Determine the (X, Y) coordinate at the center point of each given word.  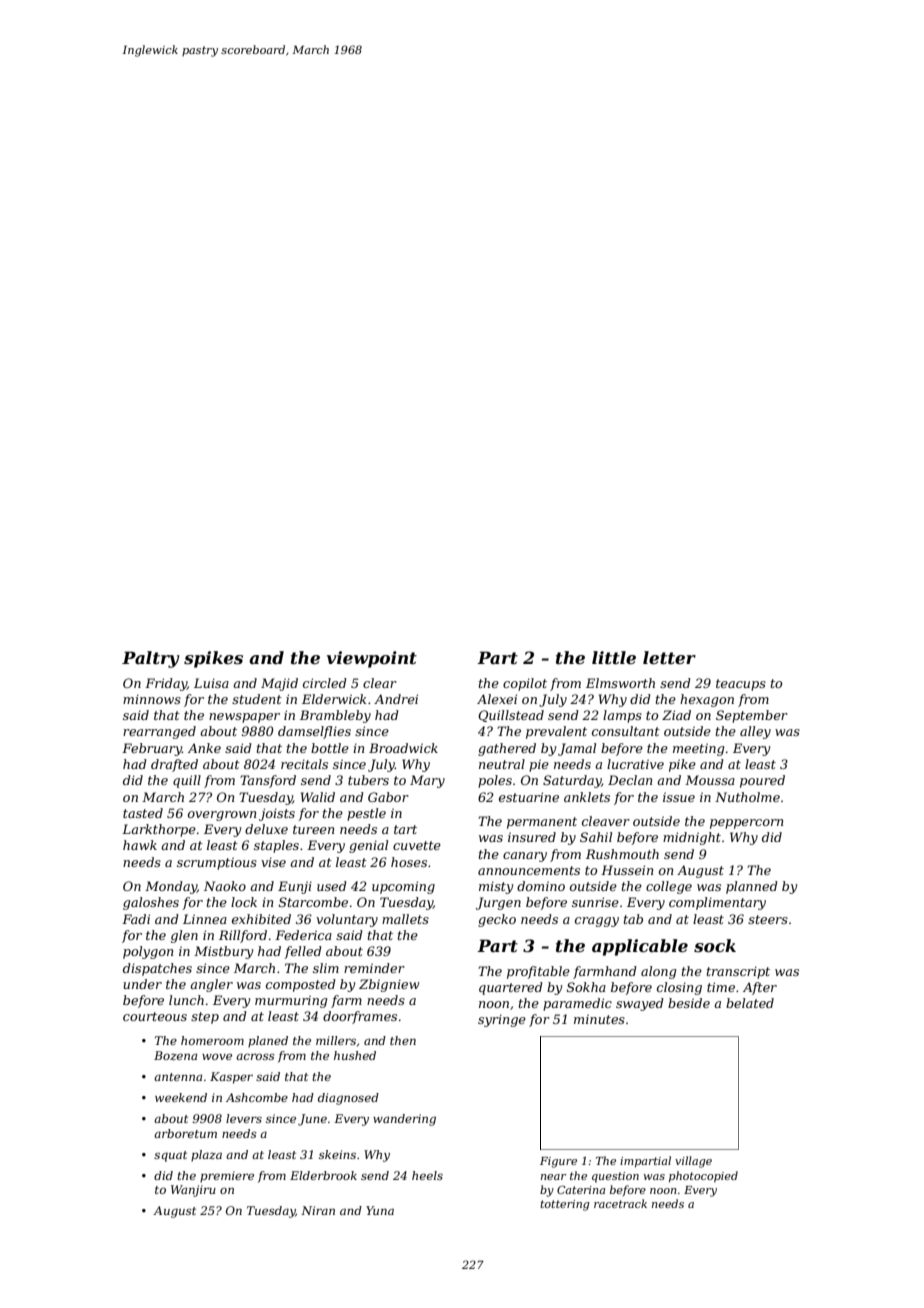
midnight (692, 838)
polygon (148, 952)
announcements (529, 870)
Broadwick (403, 748)
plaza (206, 1156)
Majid (279, 684)
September (752, 716)
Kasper (231, 1078)
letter (669, 657)
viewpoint (372, 659)
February (152, 749)
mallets (405, 919)
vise (273, 862)
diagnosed (348, 1099)
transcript (738, 972)
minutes (599, 1019)
